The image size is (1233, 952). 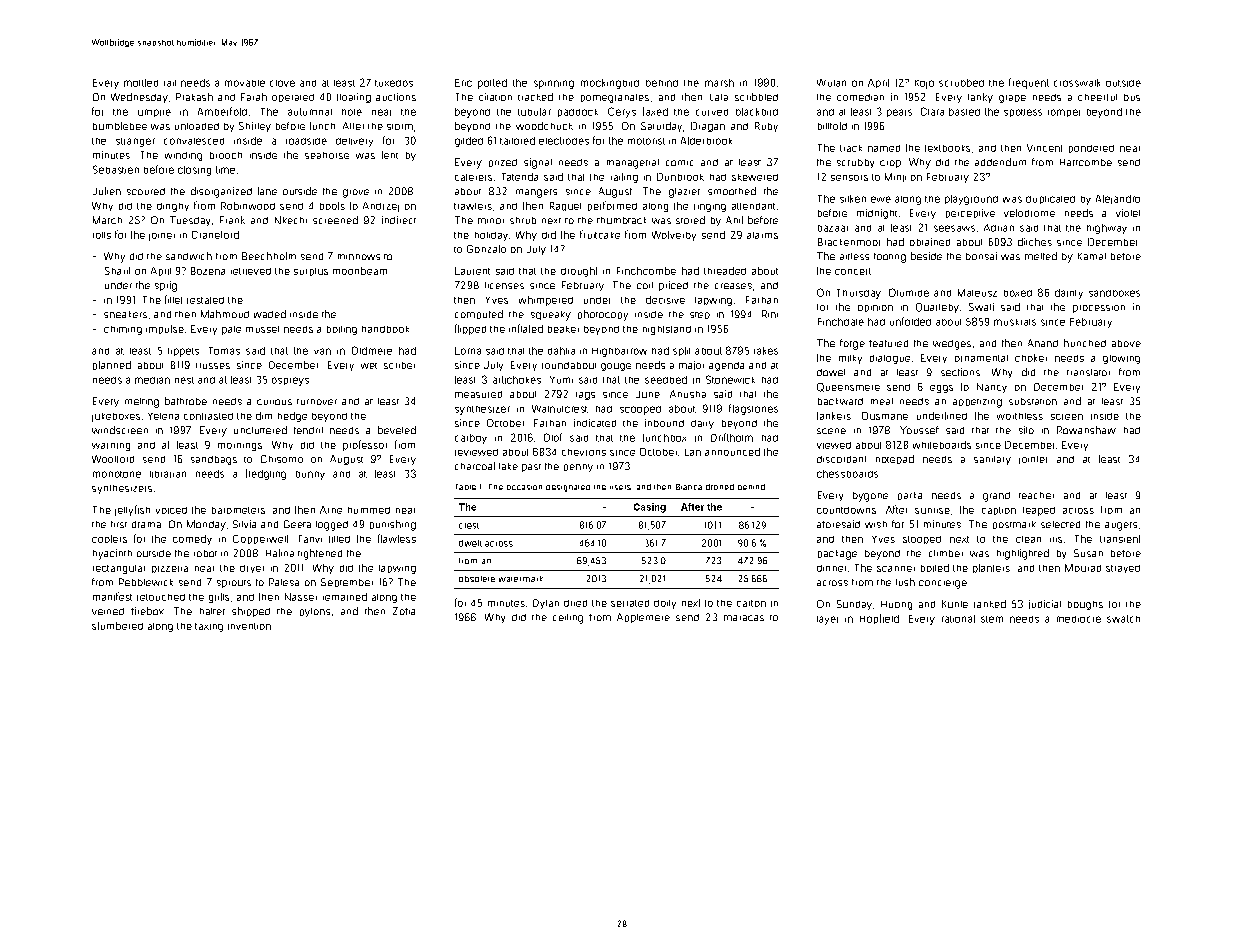 I want to click on robot, so click(x=205, y=553).
